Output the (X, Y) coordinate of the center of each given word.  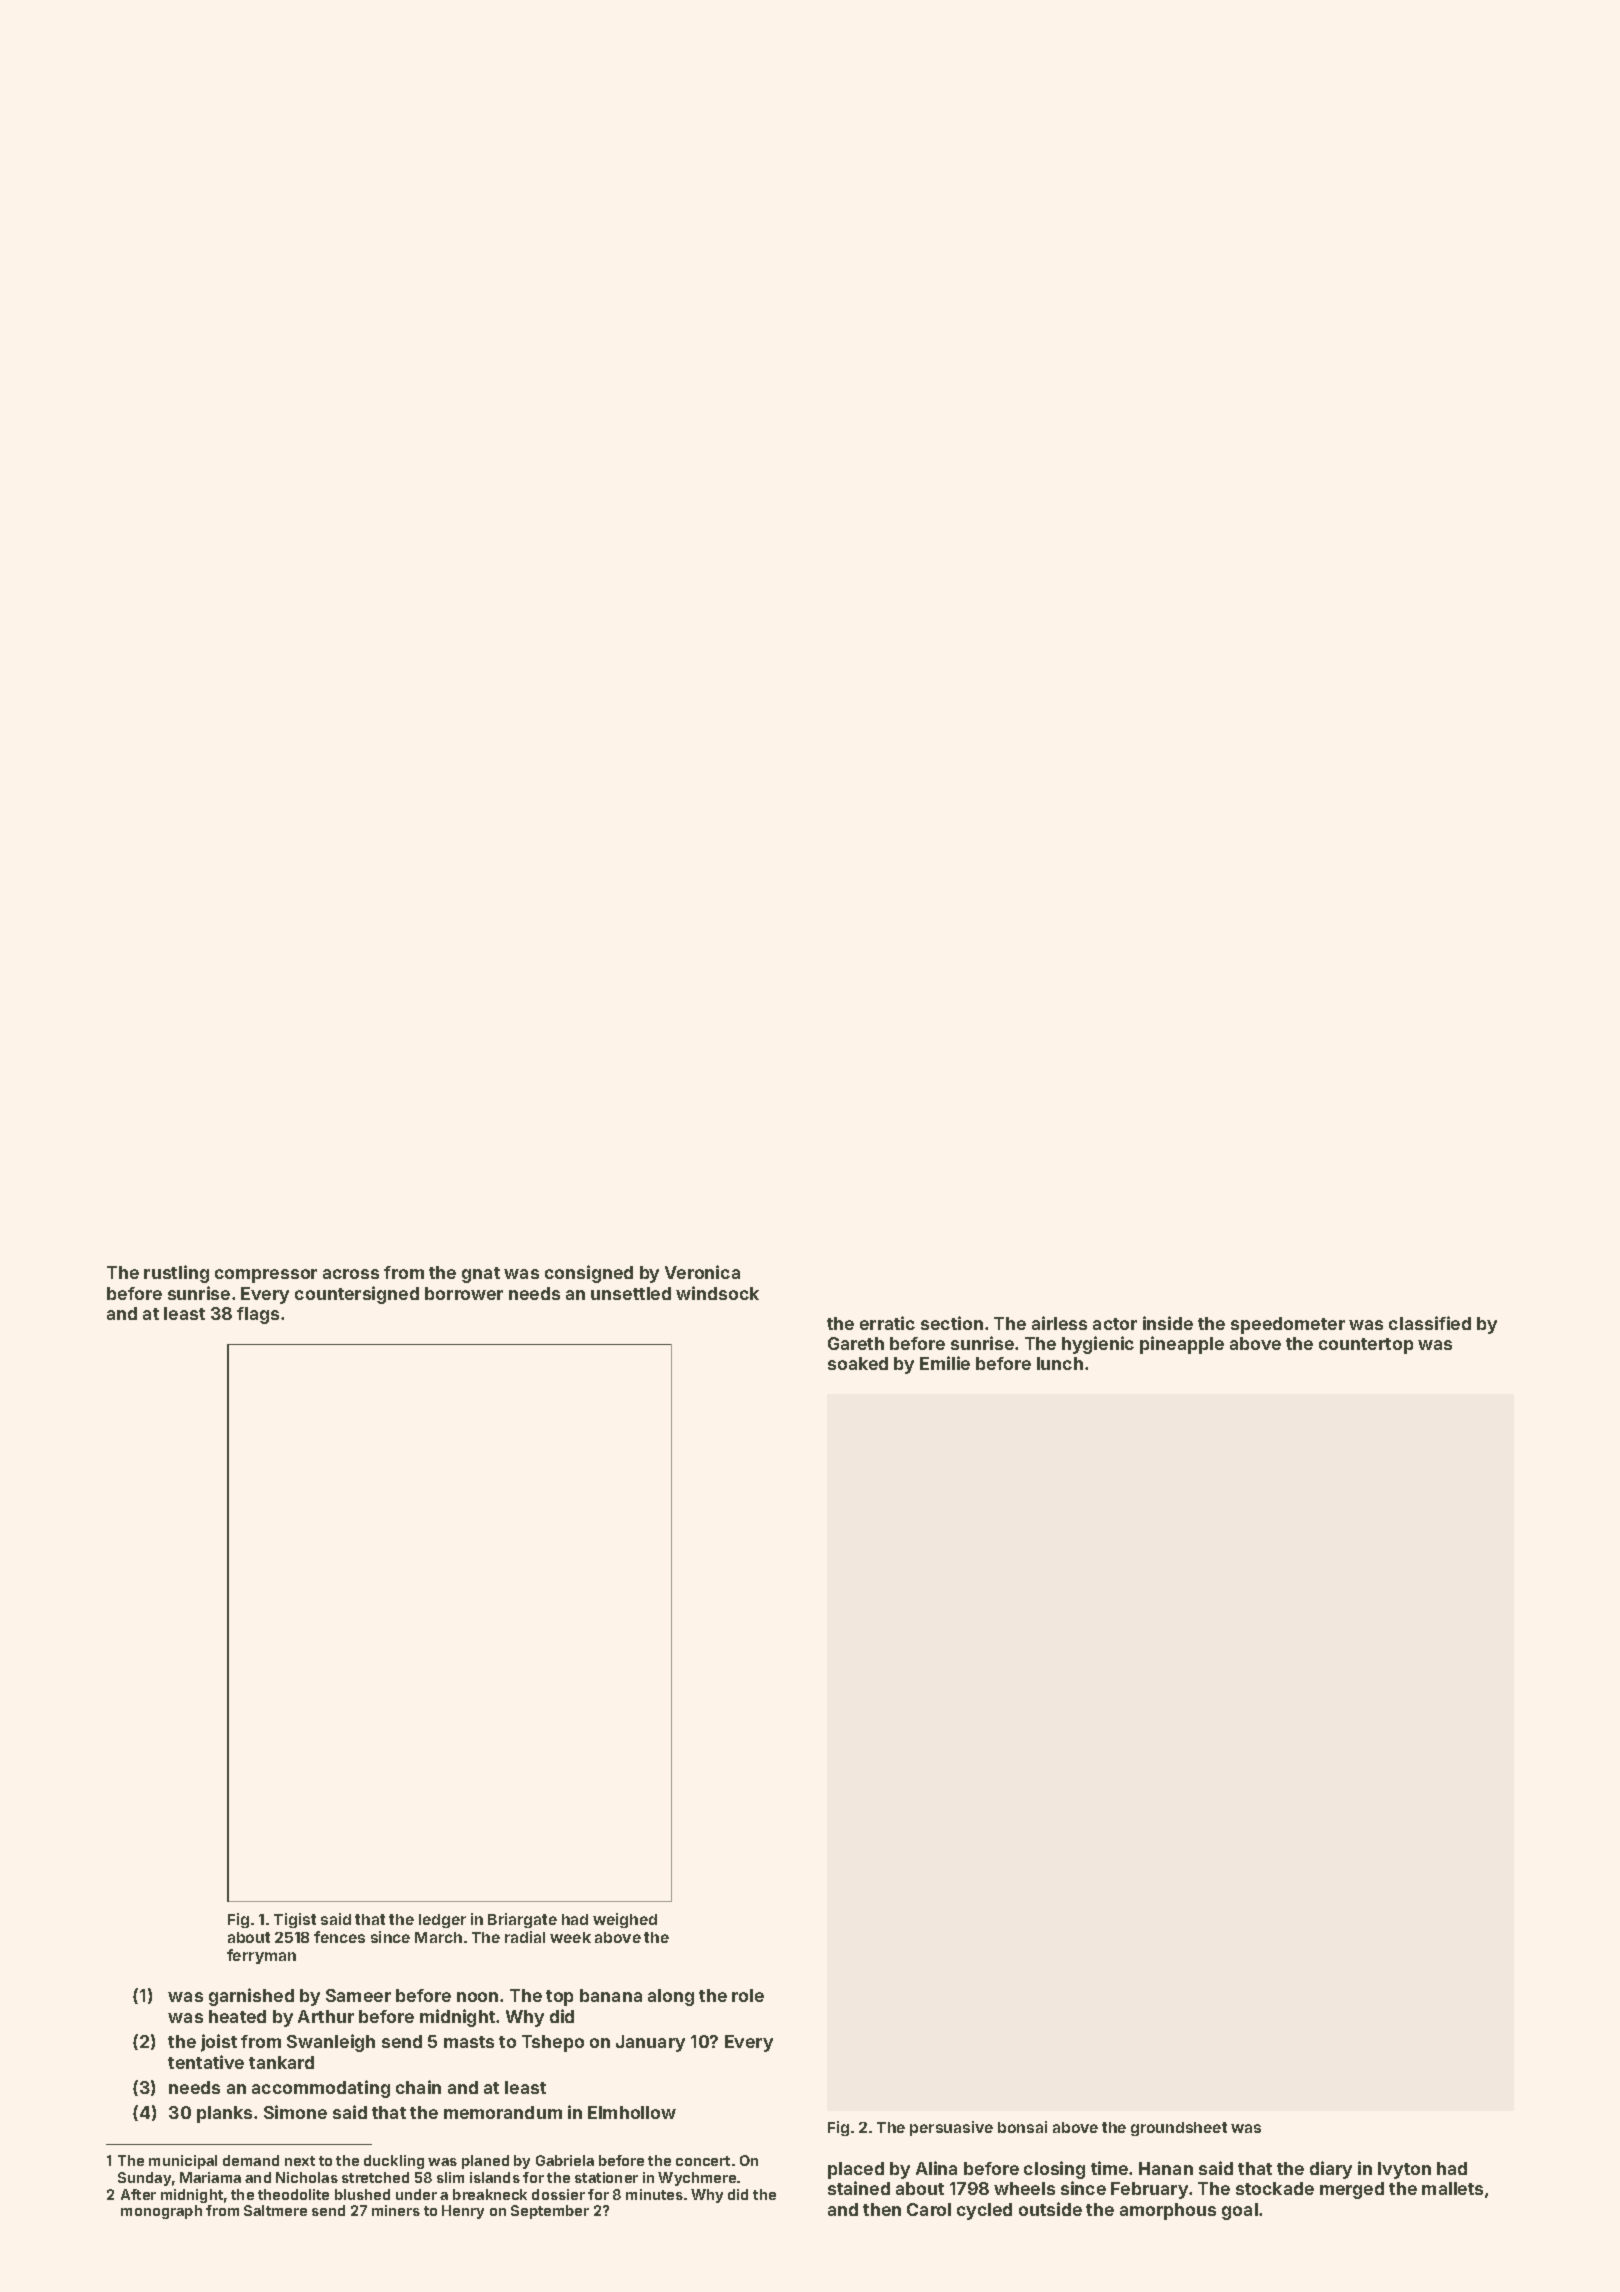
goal (1240, 2211)
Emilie (945, 1363)
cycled (984, 2211)
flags (258, 1315)
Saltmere (275, 2210)
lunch (1060, 1363)
